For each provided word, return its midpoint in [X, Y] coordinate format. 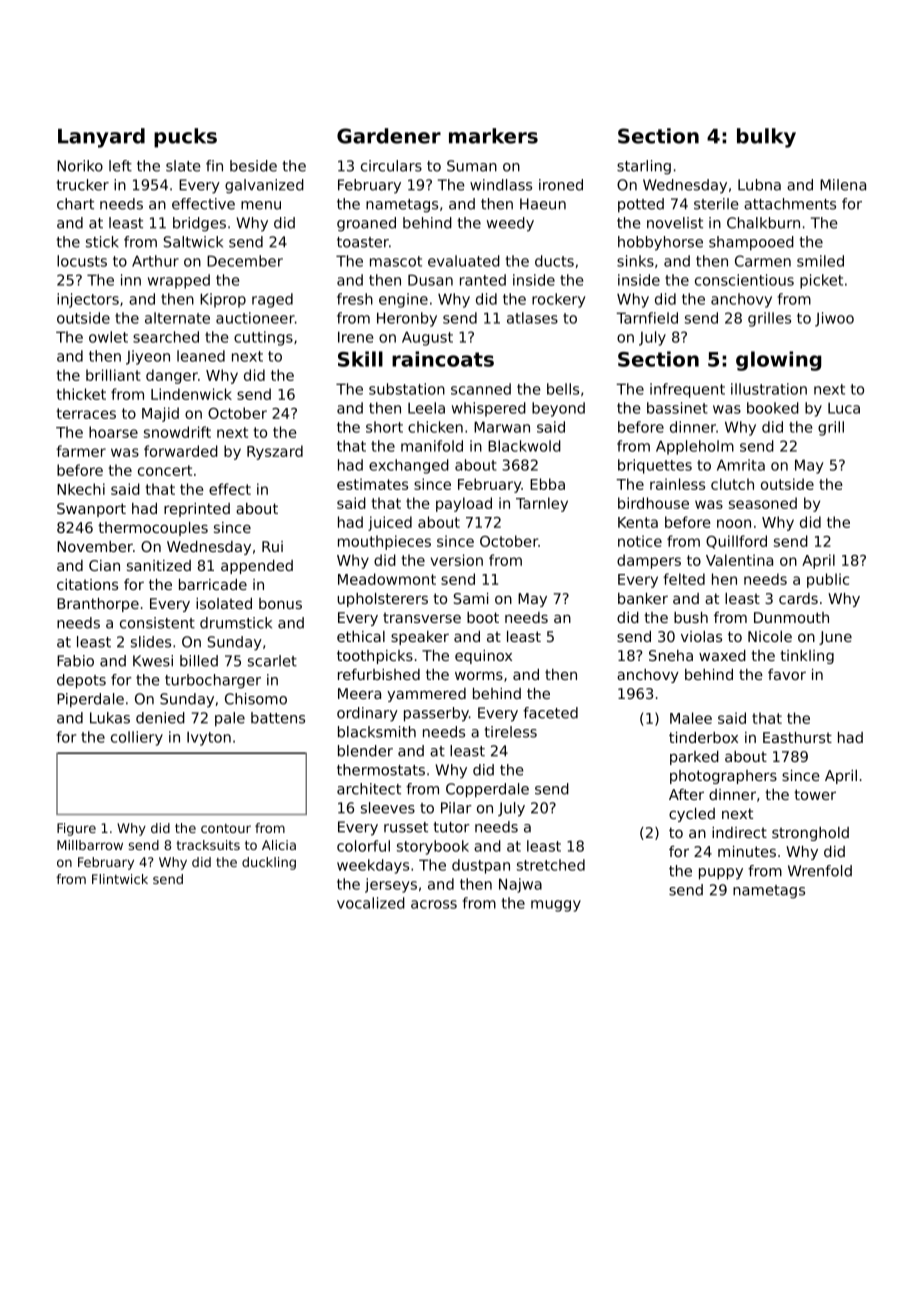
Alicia [279, 845]
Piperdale [90, 700]
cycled [692, 815]
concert [165, 470]
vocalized [371, 903]
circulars [391, 166]
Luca [844, 408]
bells [563, 389]
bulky [766, 138]
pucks [185, 138]
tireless [510, 732]
